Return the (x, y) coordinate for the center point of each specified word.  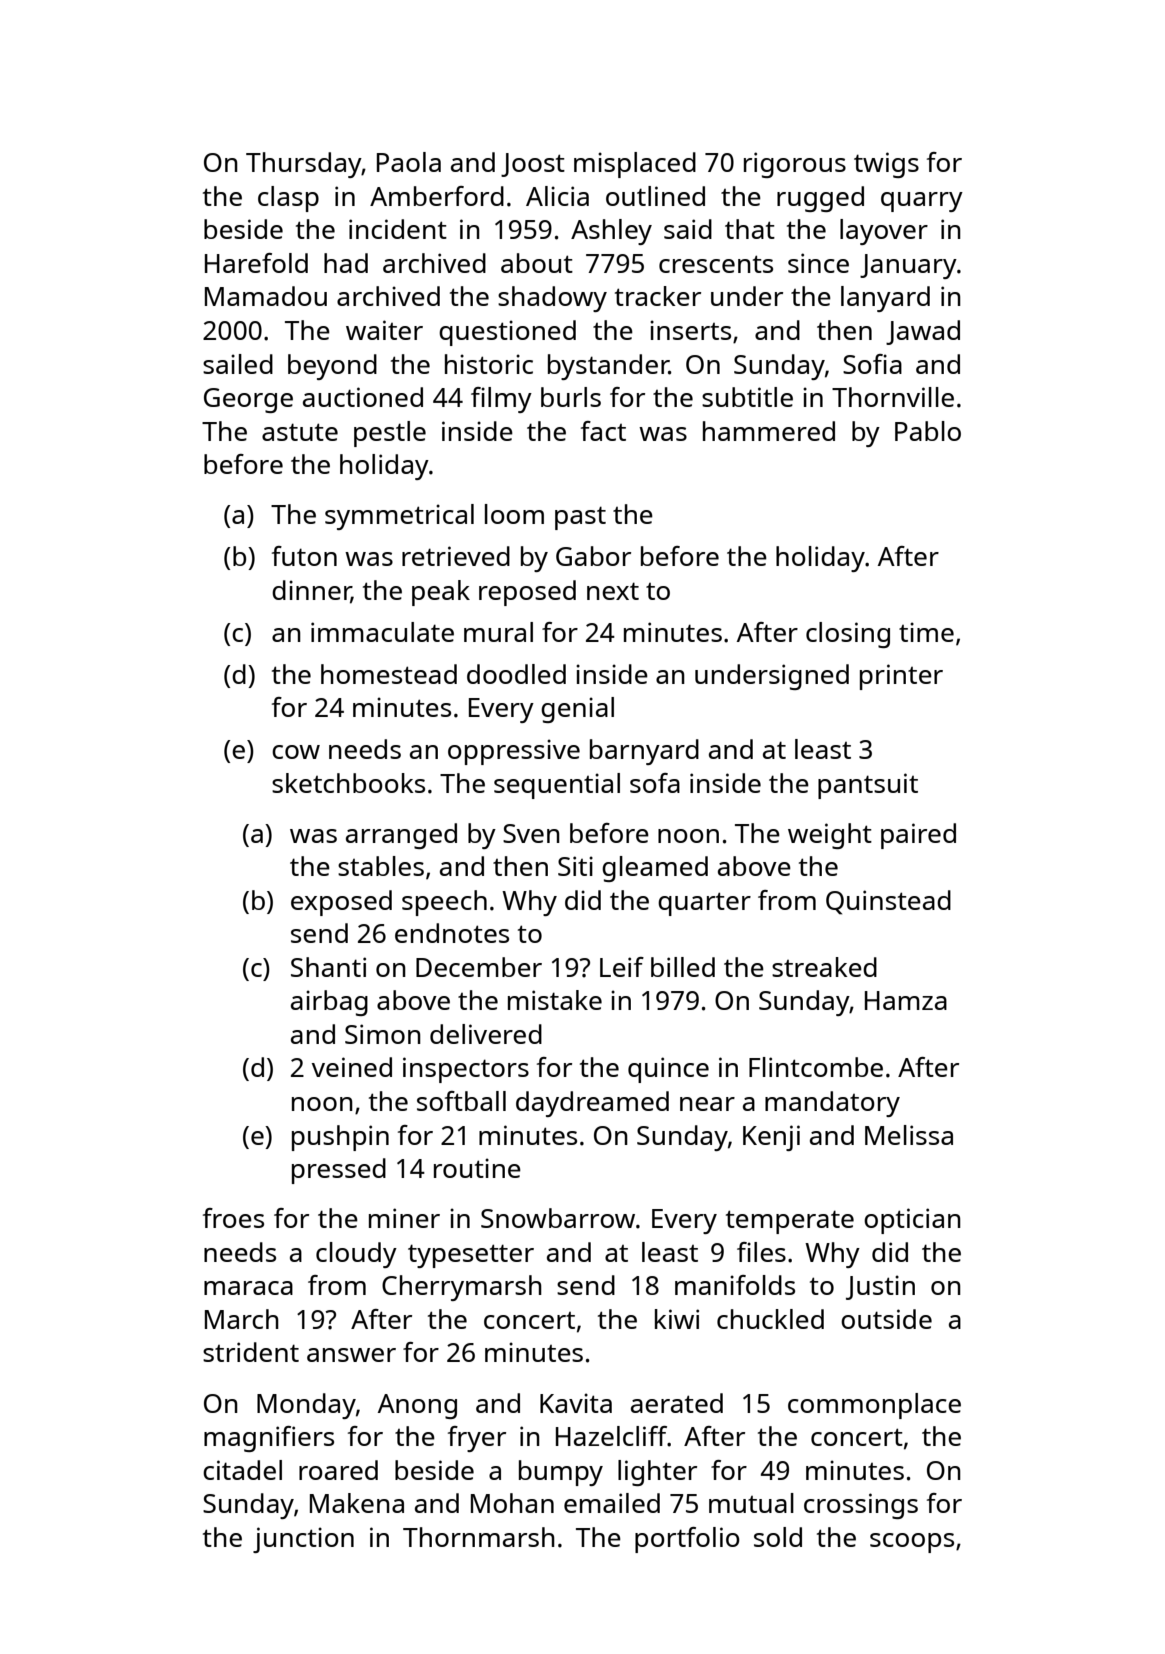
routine (477, 1168)
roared (338, 1470)
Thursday (304, 165)
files (761, 1252)
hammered (769, 431)
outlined (655, 196)
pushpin (340, 1138)
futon (304, 556)
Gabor (593, 556)
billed (683, 967)
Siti (575, 866)
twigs (886, 165)
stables (381, 866)
